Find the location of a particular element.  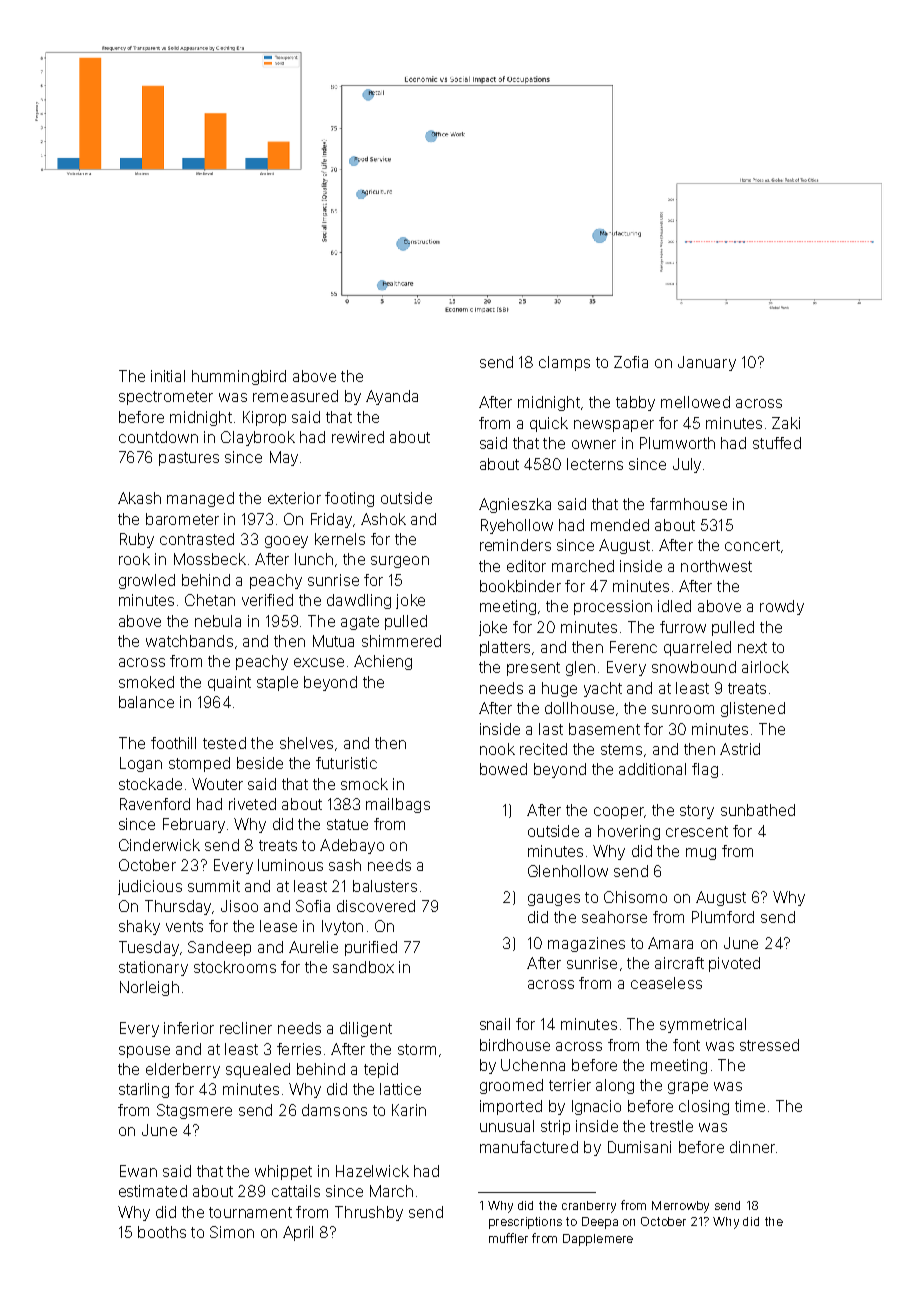

birdhouse is located at coordinates (515, 1045).
